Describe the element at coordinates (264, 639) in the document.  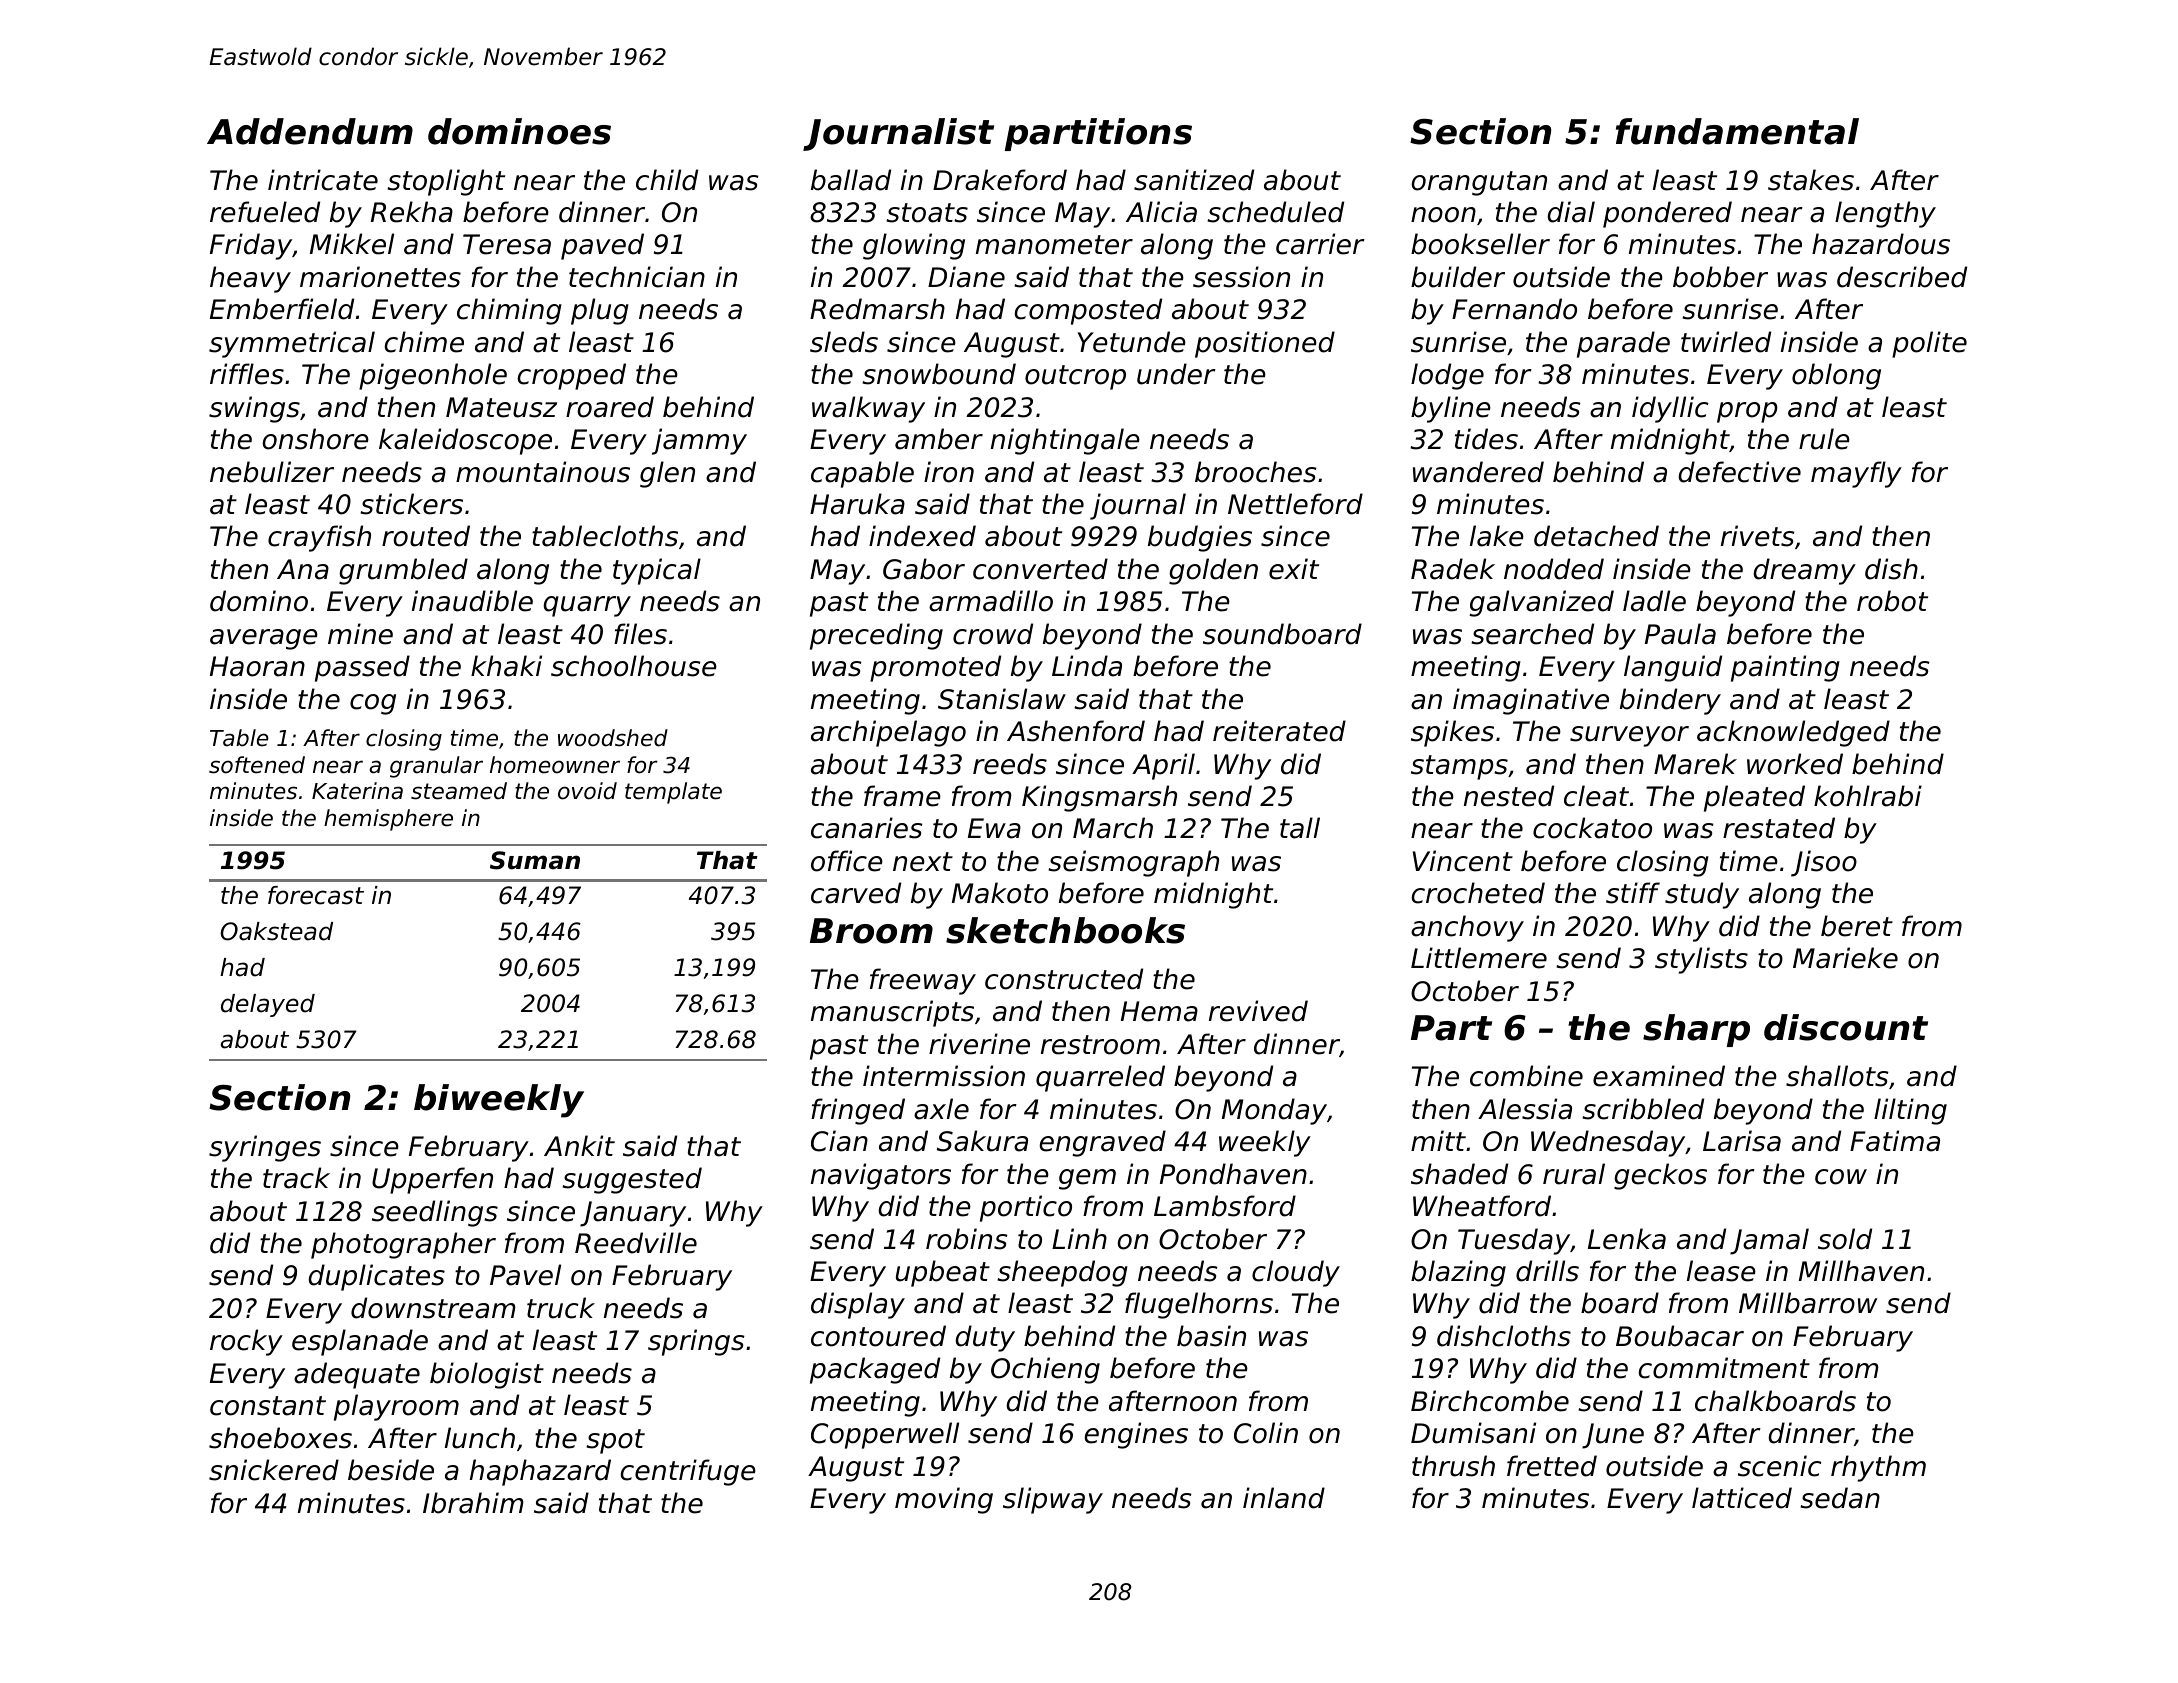
I see `average` at that location.
